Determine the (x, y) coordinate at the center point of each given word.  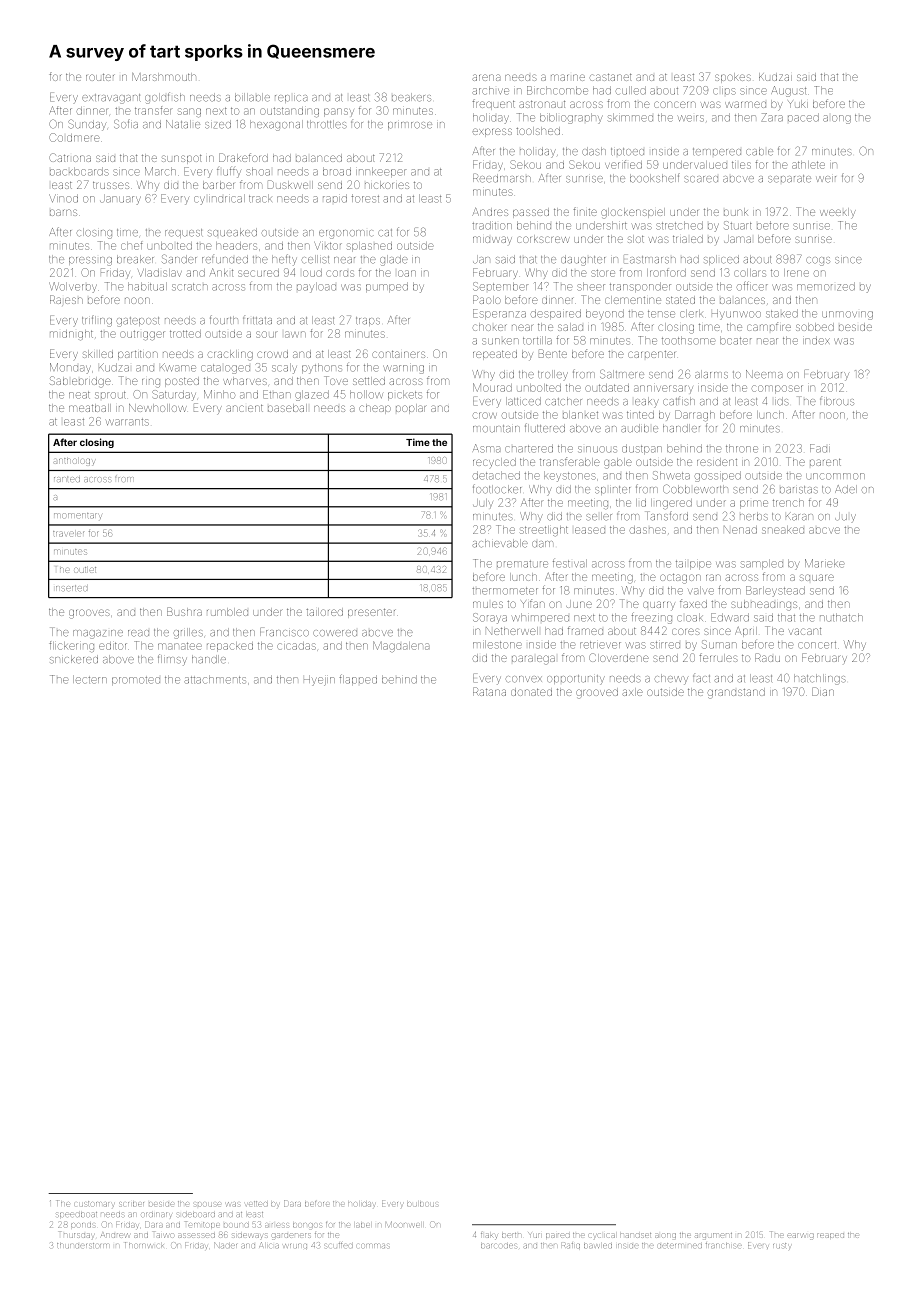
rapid (335, 198)
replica (291, 99)
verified (623, 164)
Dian (823, 691)
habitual (147, 286)
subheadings (764, 605)
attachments (215, 679)
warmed (745, 104)
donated (531, 692)
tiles (741, 165)
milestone (497, 644)
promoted (136, 680)
